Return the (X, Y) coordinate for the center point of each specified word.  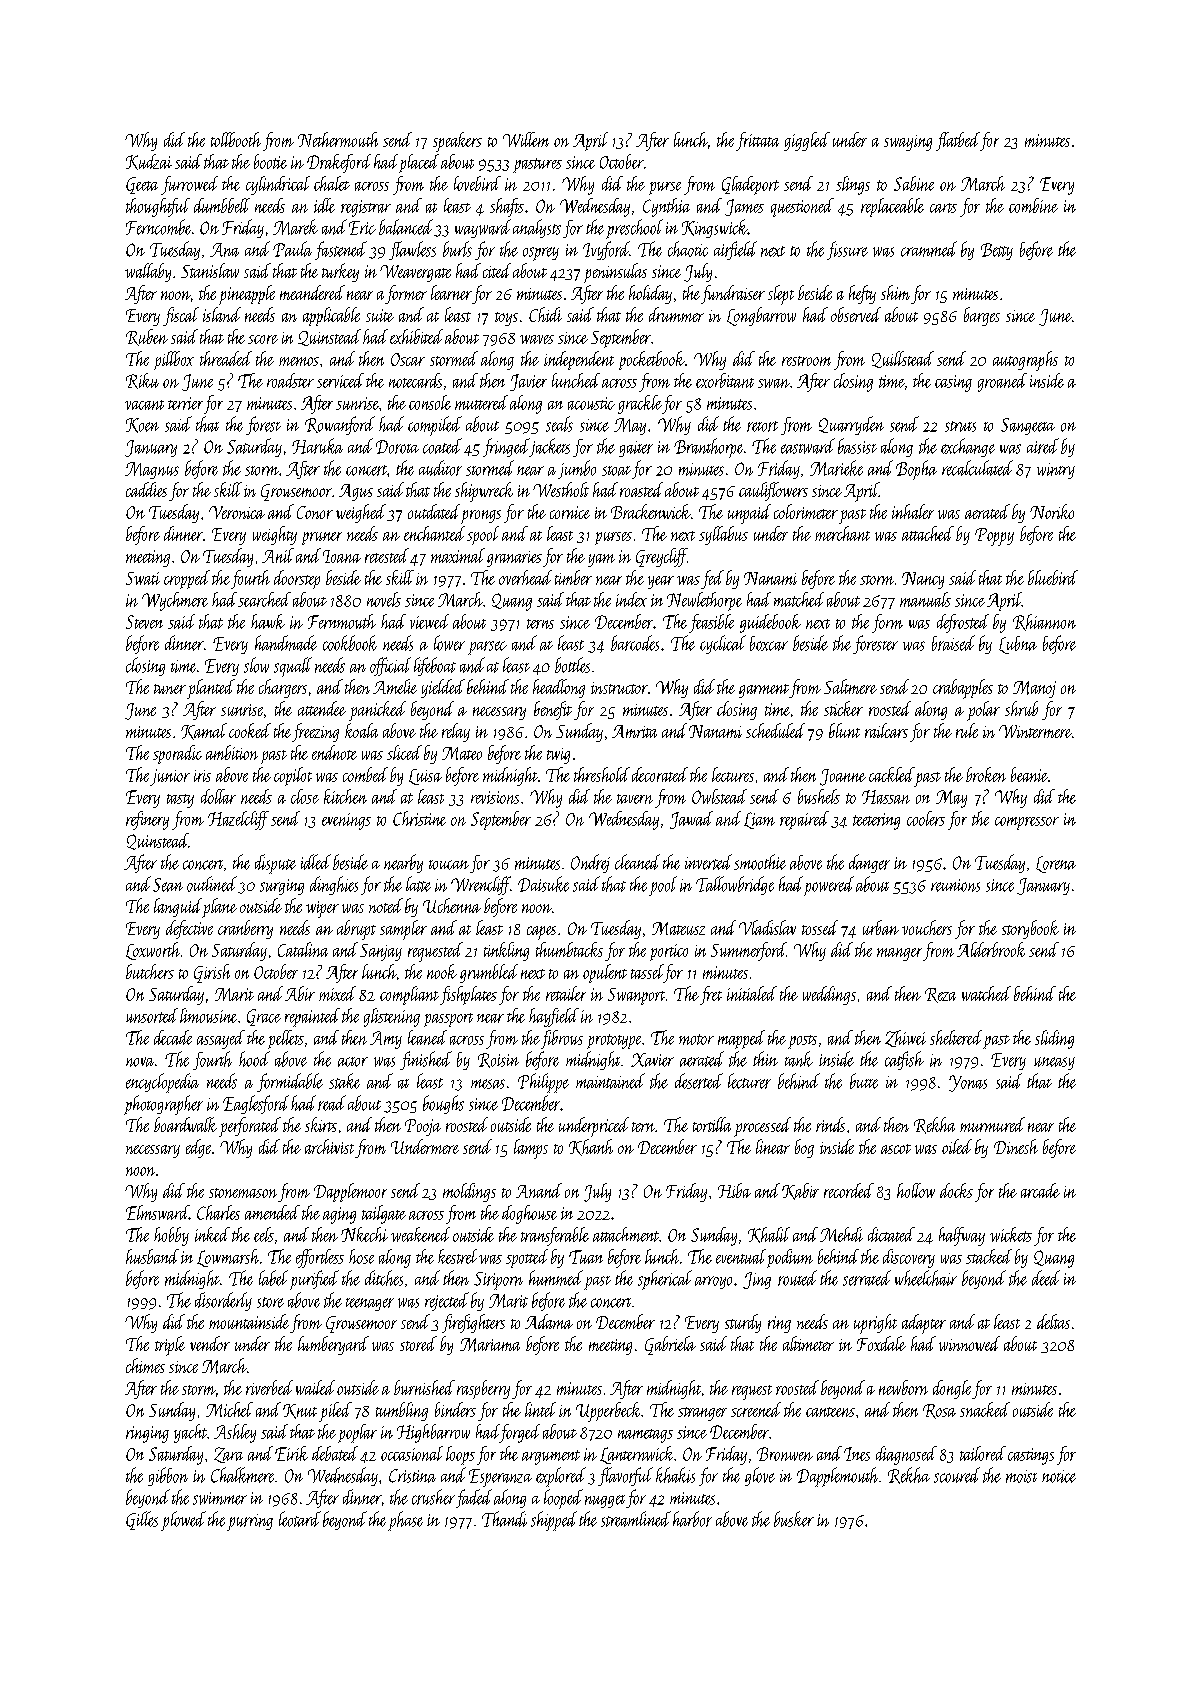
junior (170, 777)
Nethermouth (338, 139)
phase (405, 1521)
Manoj (1034, 689)
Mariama (490, 1345)
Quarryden (851, 425)
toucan (449, 865)
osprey (541, 254)
